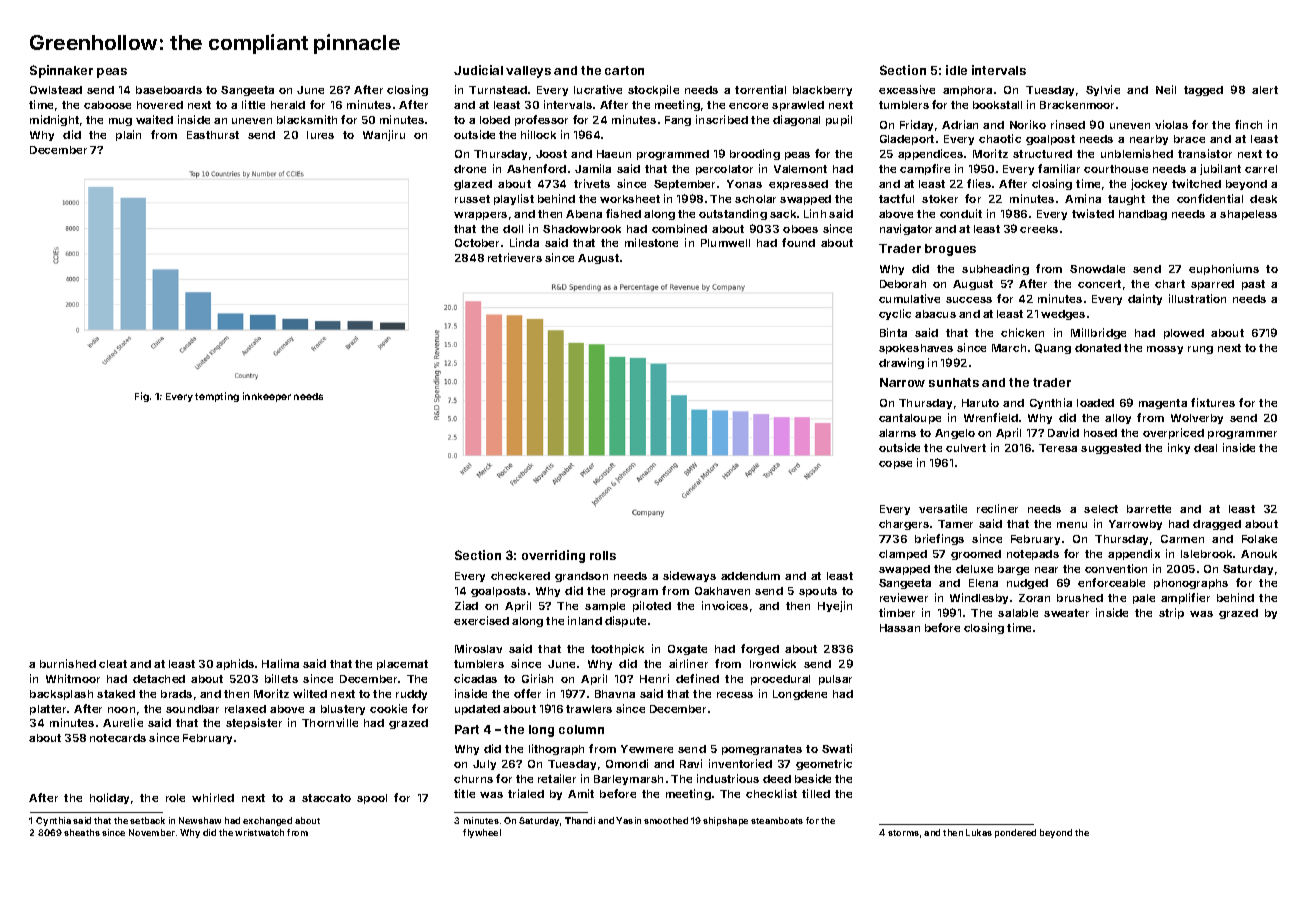 The width and height of the screenshot is (1308, 924). What do you see at coordinates (267, 397) in the screenshot?
I see `innkeeper` at bounding box center [267, 397].
